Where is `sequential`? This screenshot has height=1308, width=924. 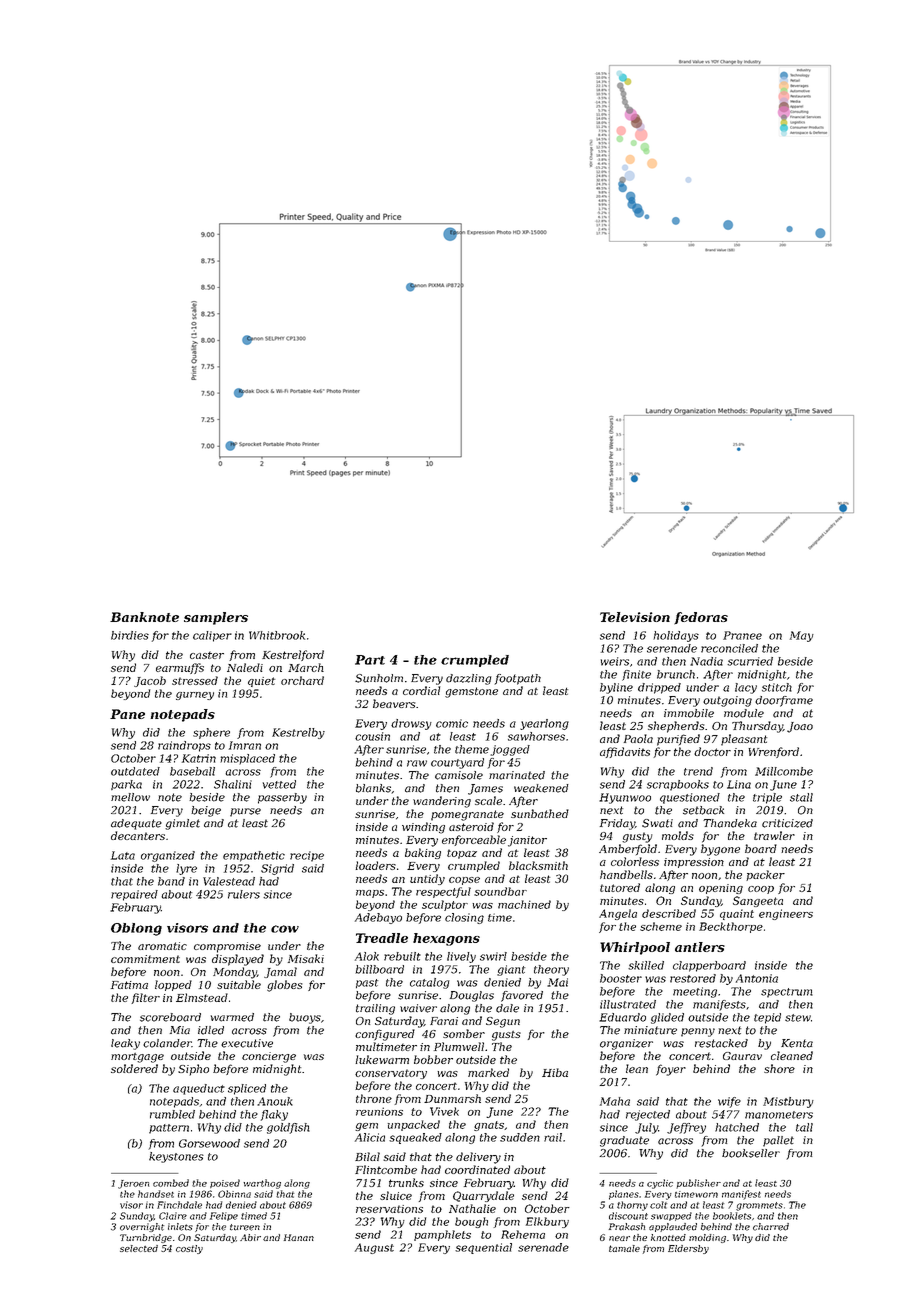
sequential is located at coordinates (483, 1248).
